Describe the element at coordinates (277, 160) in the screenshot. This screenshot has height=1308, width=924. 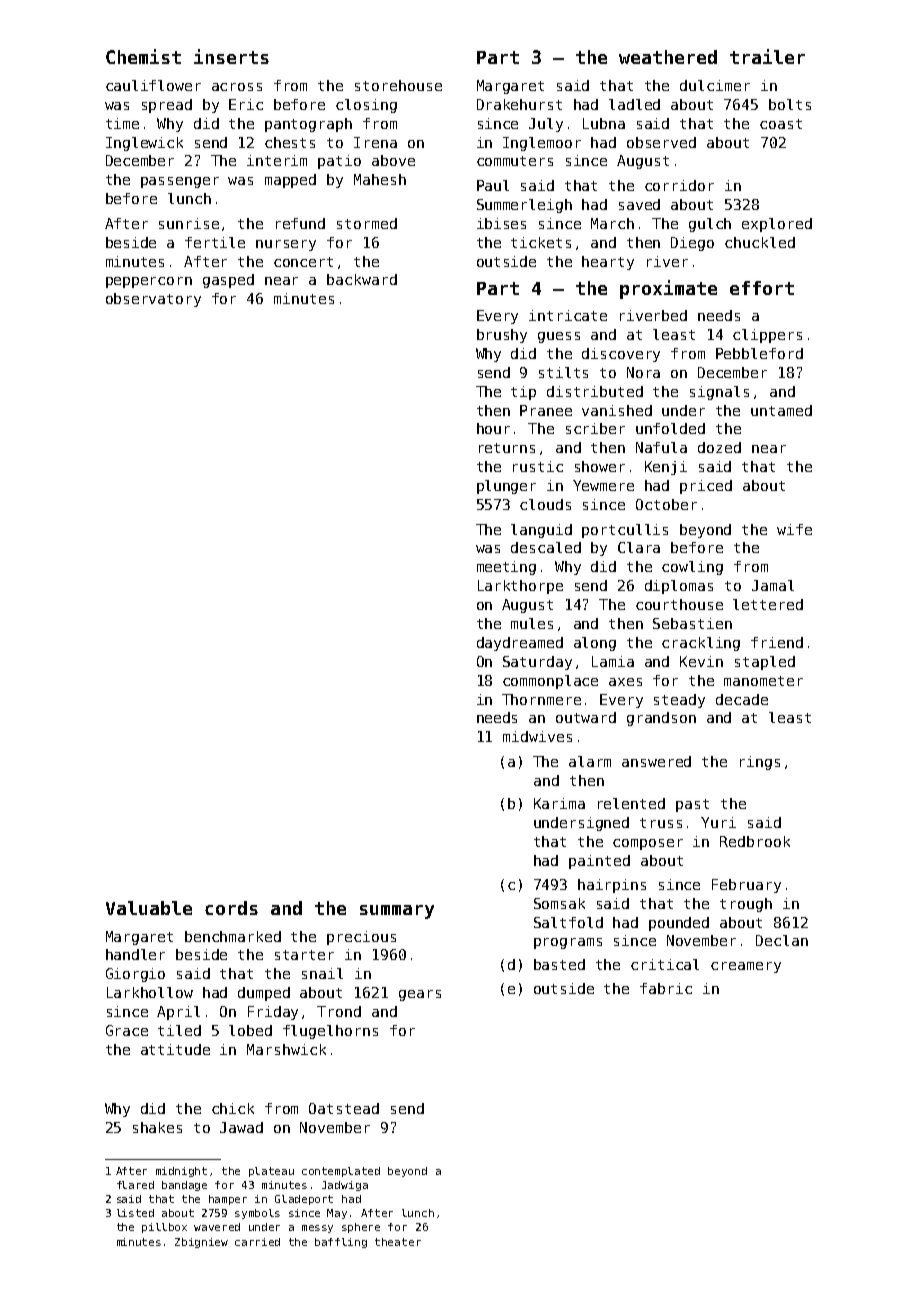
I see `interim` at that location.
